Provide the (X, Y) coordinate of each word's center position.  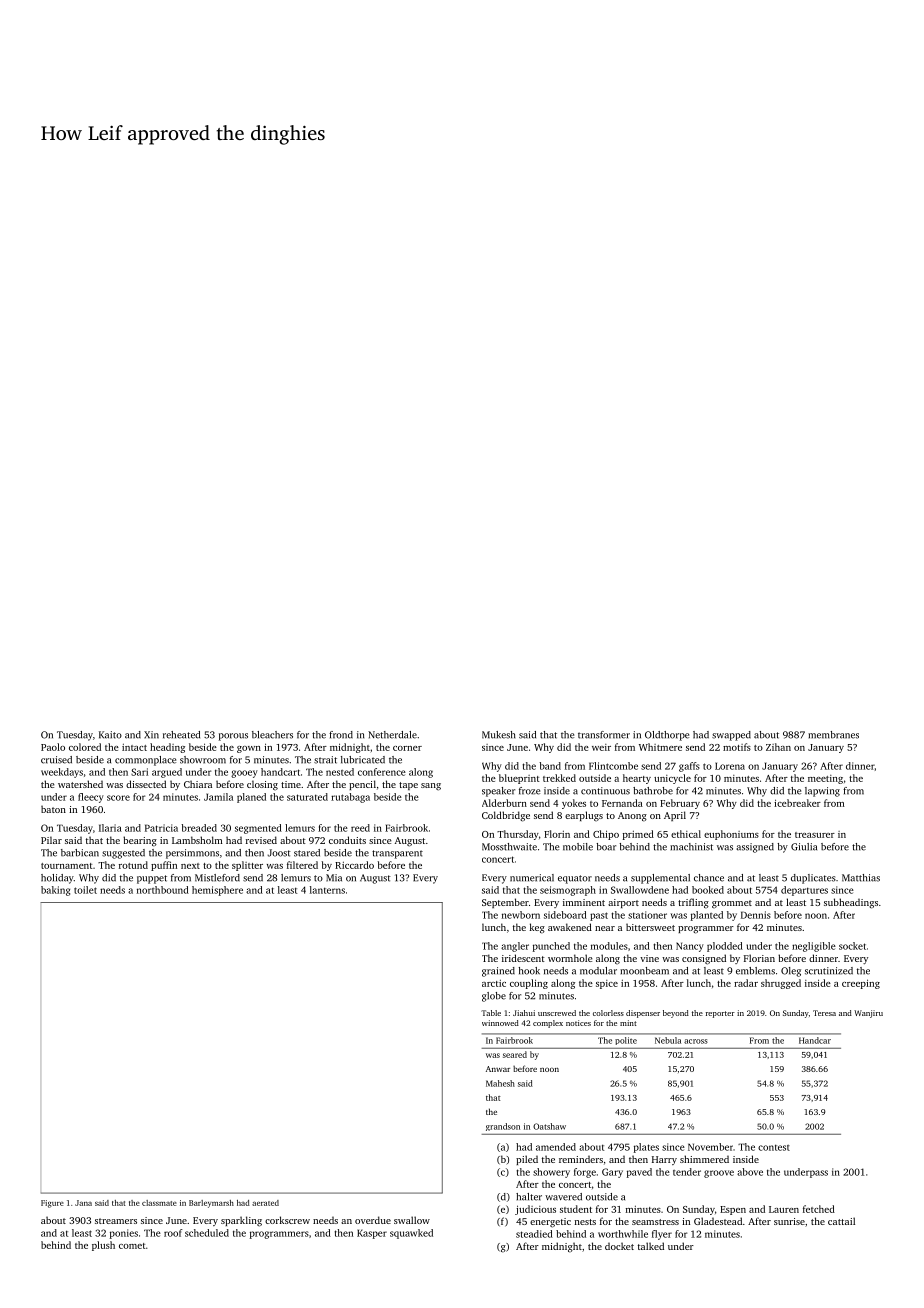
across (696, 1041)
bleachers (272, 735)
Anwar (498, 1069)
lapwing (822, 792)
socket (852, 946)
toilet (85, 890)
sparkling (241, 1221)
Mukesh (499, 735)
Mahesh (500, 1083)
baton (53, 809)
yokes (574, 804)
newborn (521, 915)
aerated (265, 1203)
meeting (825, 779)
